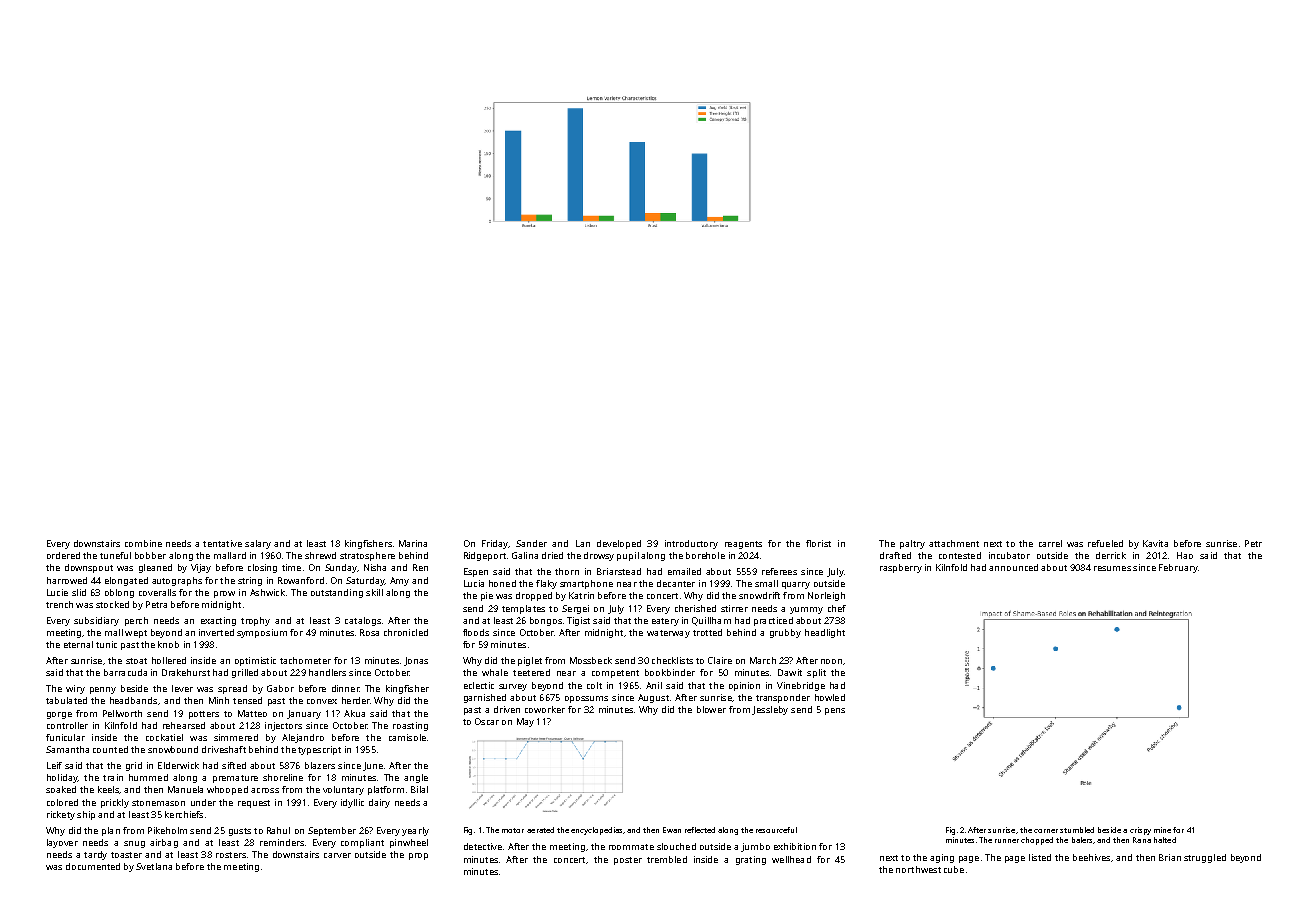 The image size is (1308, 924). What do you see at coordinates (218, 621) in the document?
I see `exacting` at bounding box center [218, 621].
